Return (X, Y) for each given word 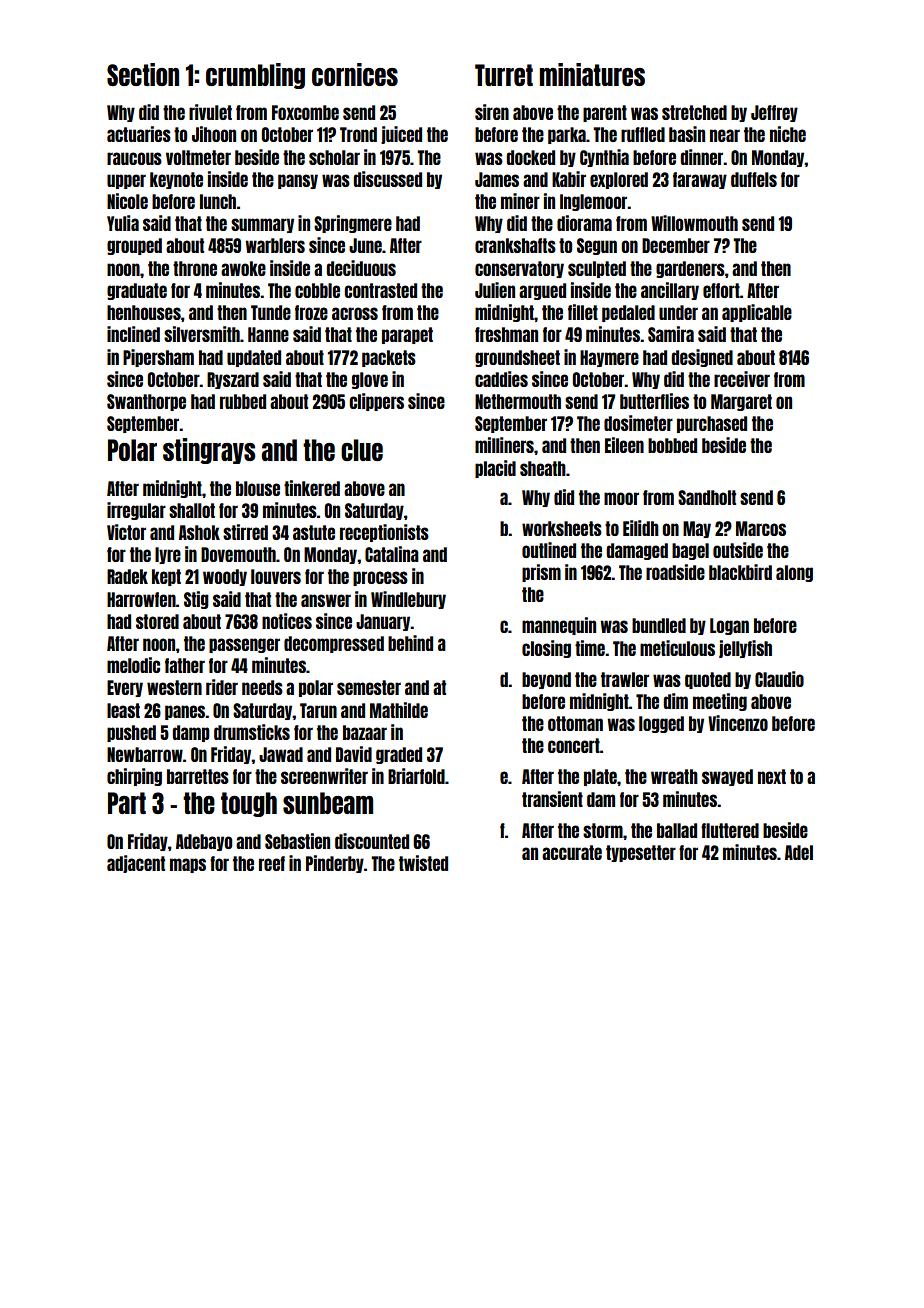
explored (619, 180)
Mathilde (399, 710)
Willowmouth (694, 223)
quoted (708, 680)
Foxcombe (305, 112)
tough (249, 804)
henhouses (144, 312)
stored (157, 621)
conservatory (519, 269)
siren (492, 112)
